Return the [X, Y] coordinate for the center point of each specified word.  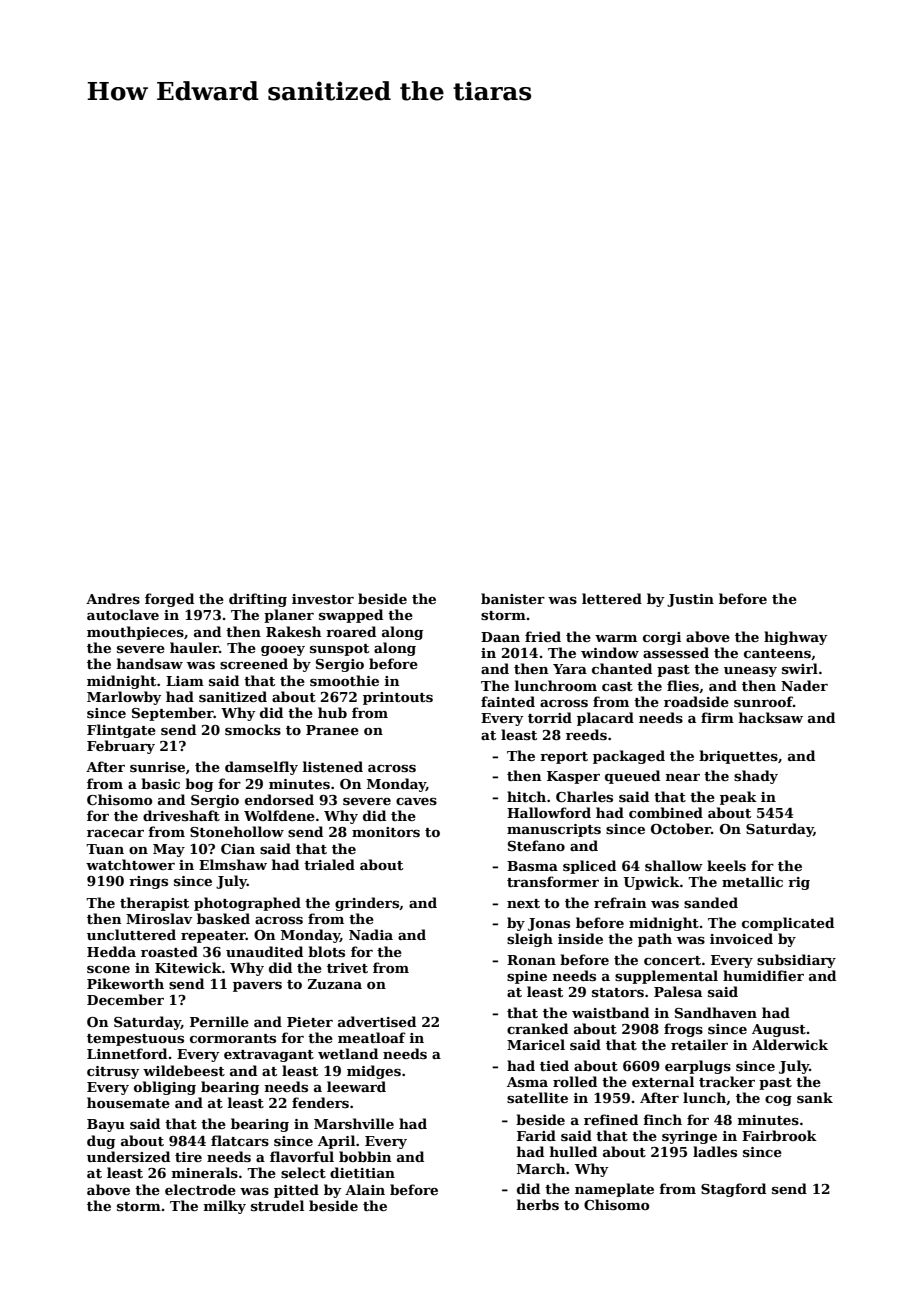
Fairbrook [779, 1135]
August [779, 1030]
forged [169, 600]
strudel [277, 1205]
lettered [612, 598]
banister [513, 598]
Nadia [371, 934]
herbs [538, 1204]
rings [148, 882]
